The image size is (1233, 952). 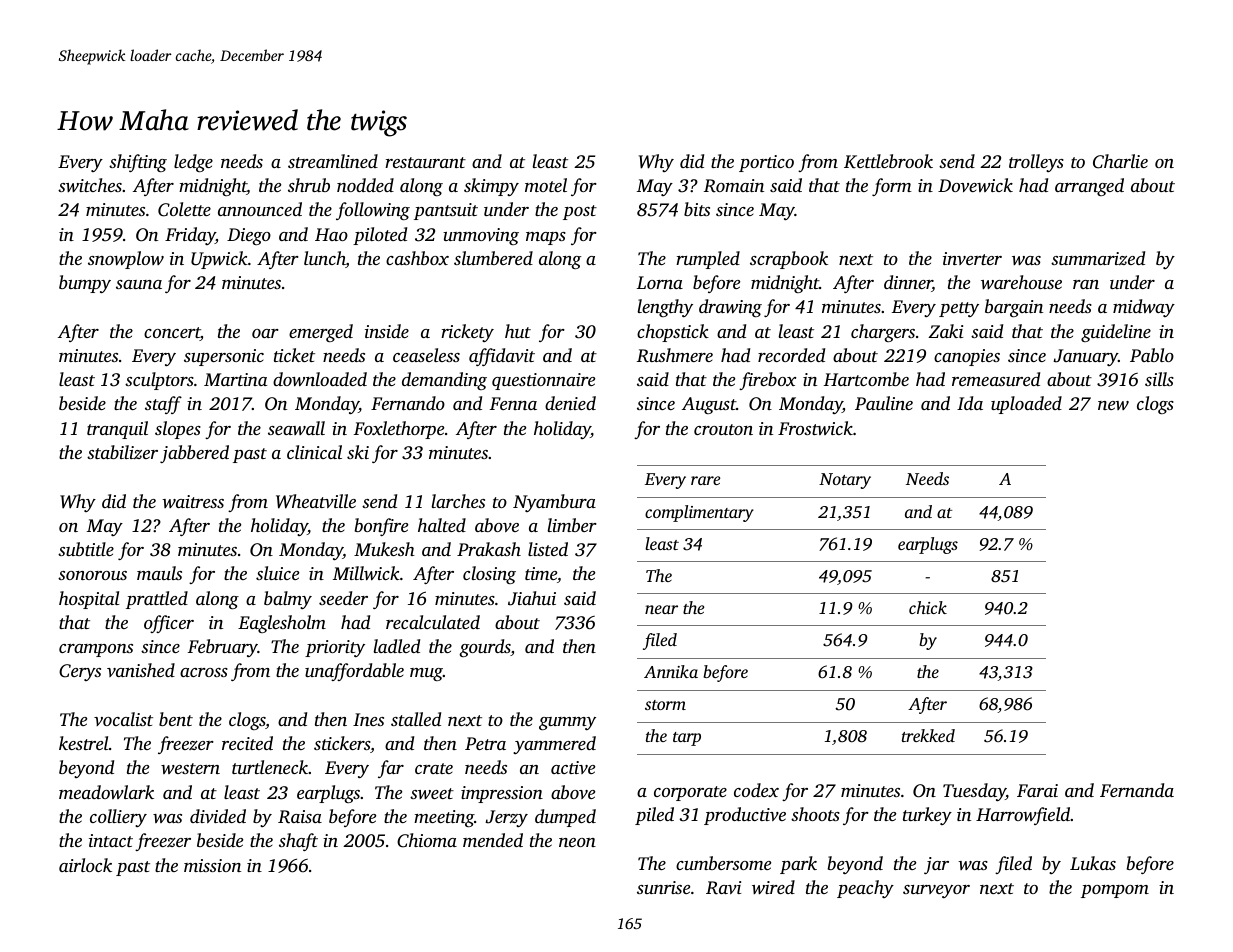 I want to click on airlock, so click(x=85, y=865).
